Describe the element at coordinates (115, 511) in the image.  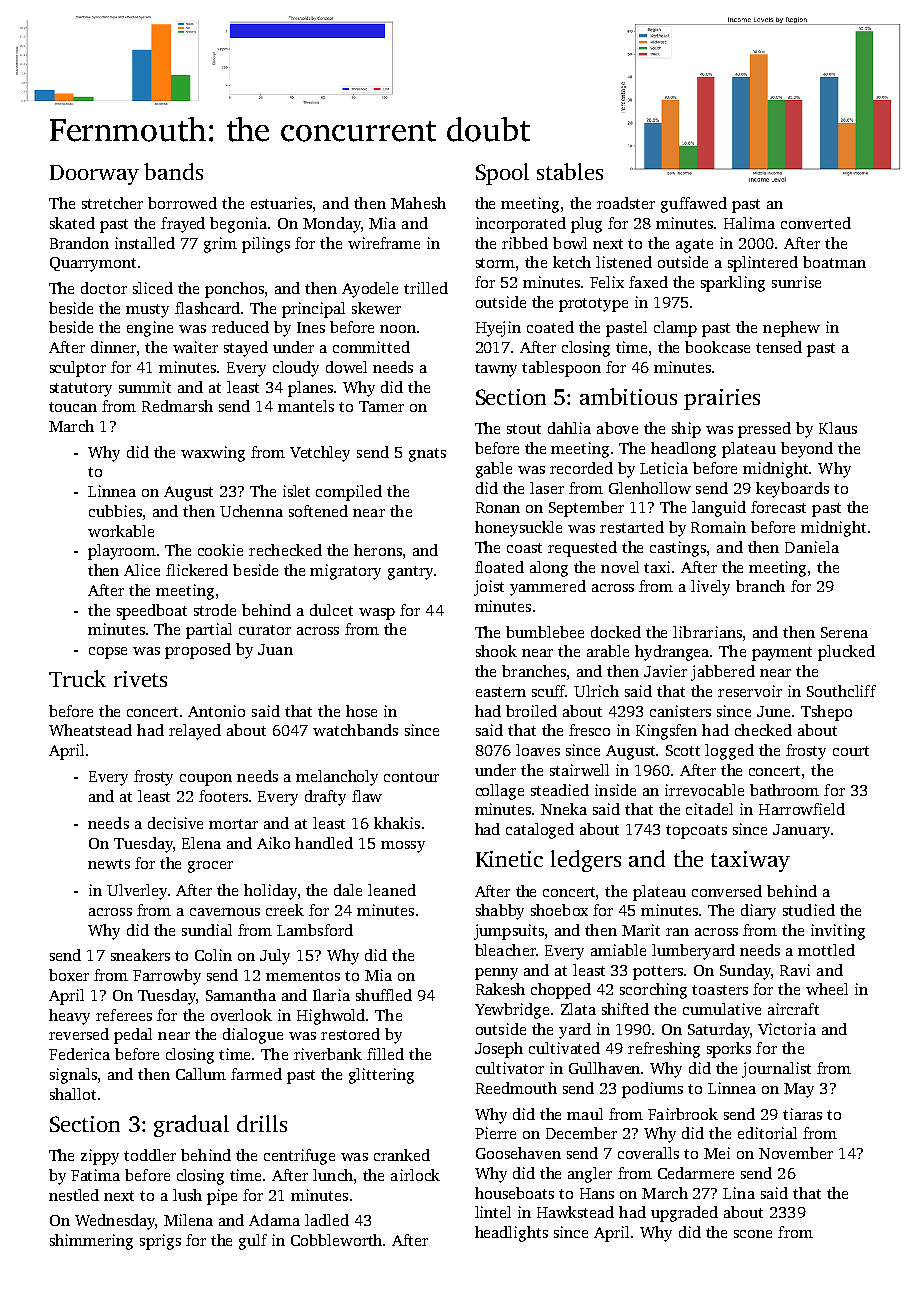
I see `cubbies` at that location.
